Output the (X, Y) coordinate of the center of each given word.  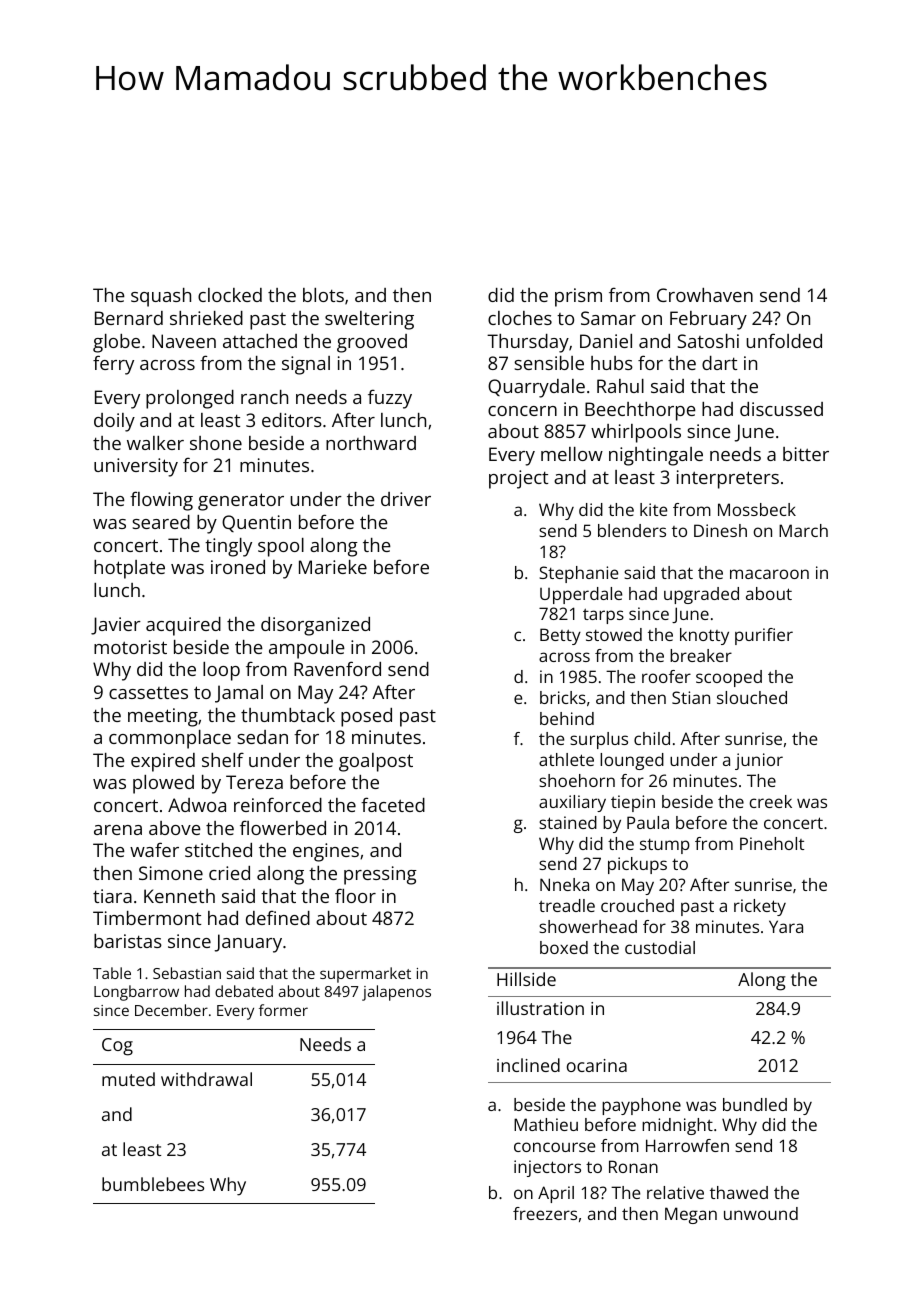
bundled (755, 1104)
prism (578, 297)
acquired (183, 626)
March (803, 530)
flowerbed (283, 827)
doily (114, 422)
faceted (393, 804)
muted (128, 1079)
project (518, 479)
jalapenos (396, 993)
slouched (752, 697)
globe (116, 343)
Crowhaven (705, 295)
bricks (563, 697)
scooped (729, 678)
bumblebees (153, 1184)
